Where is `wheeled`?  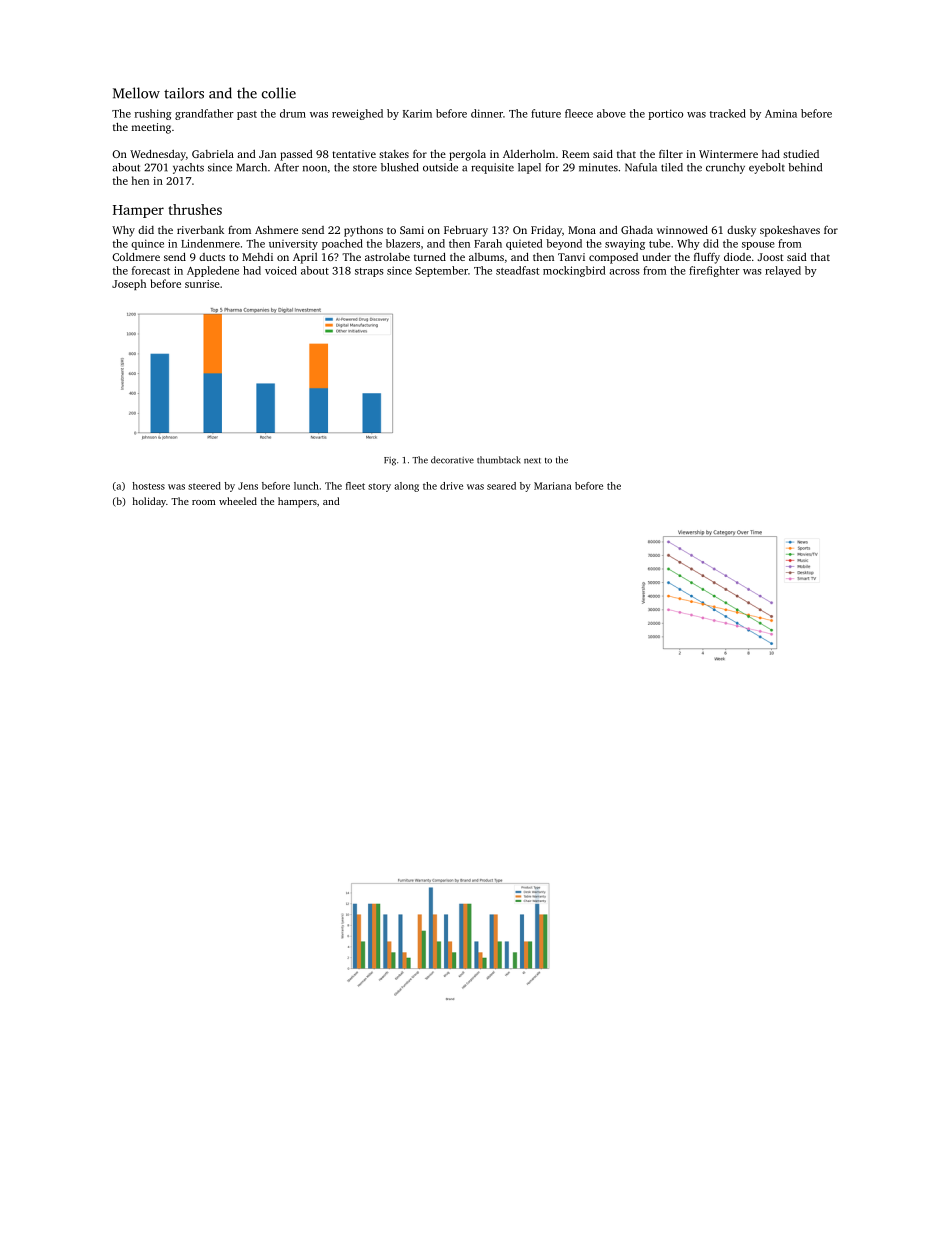 wheeled is located at coordinates (238, 501).
